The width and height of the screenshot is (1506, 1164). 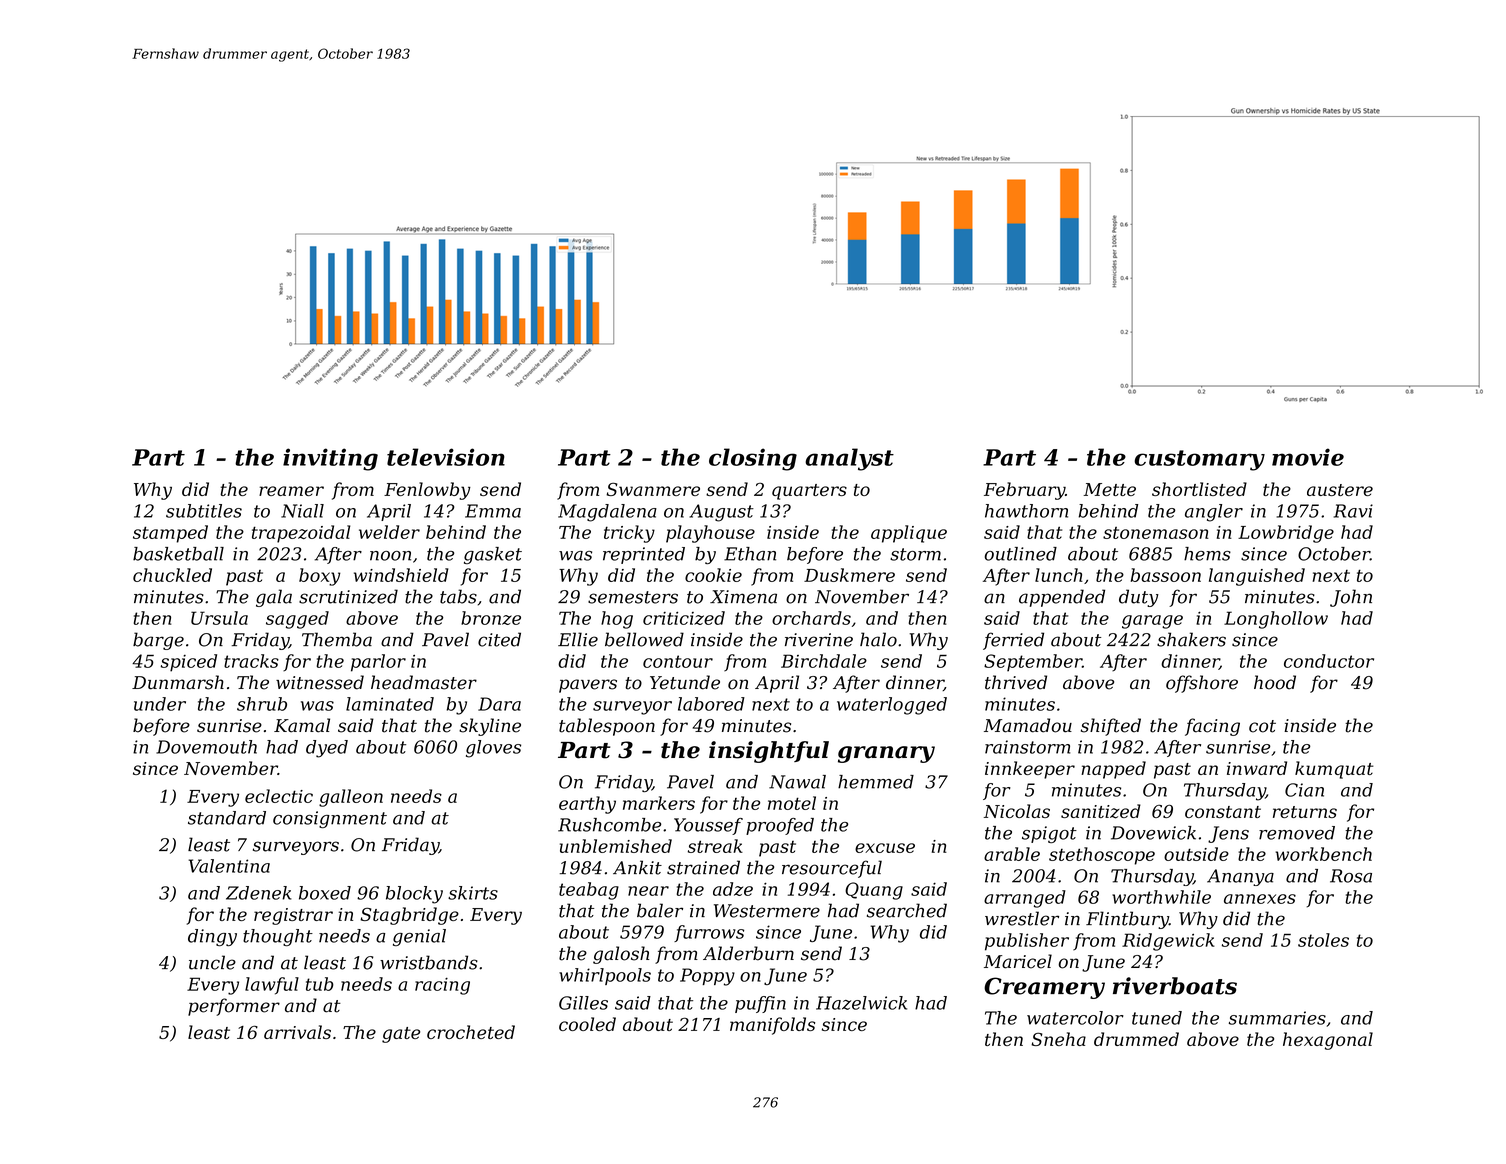 What do you see at coordinates (849, 459) in the screenshot?
I see `analyst` at bounding box center [849, 459].
